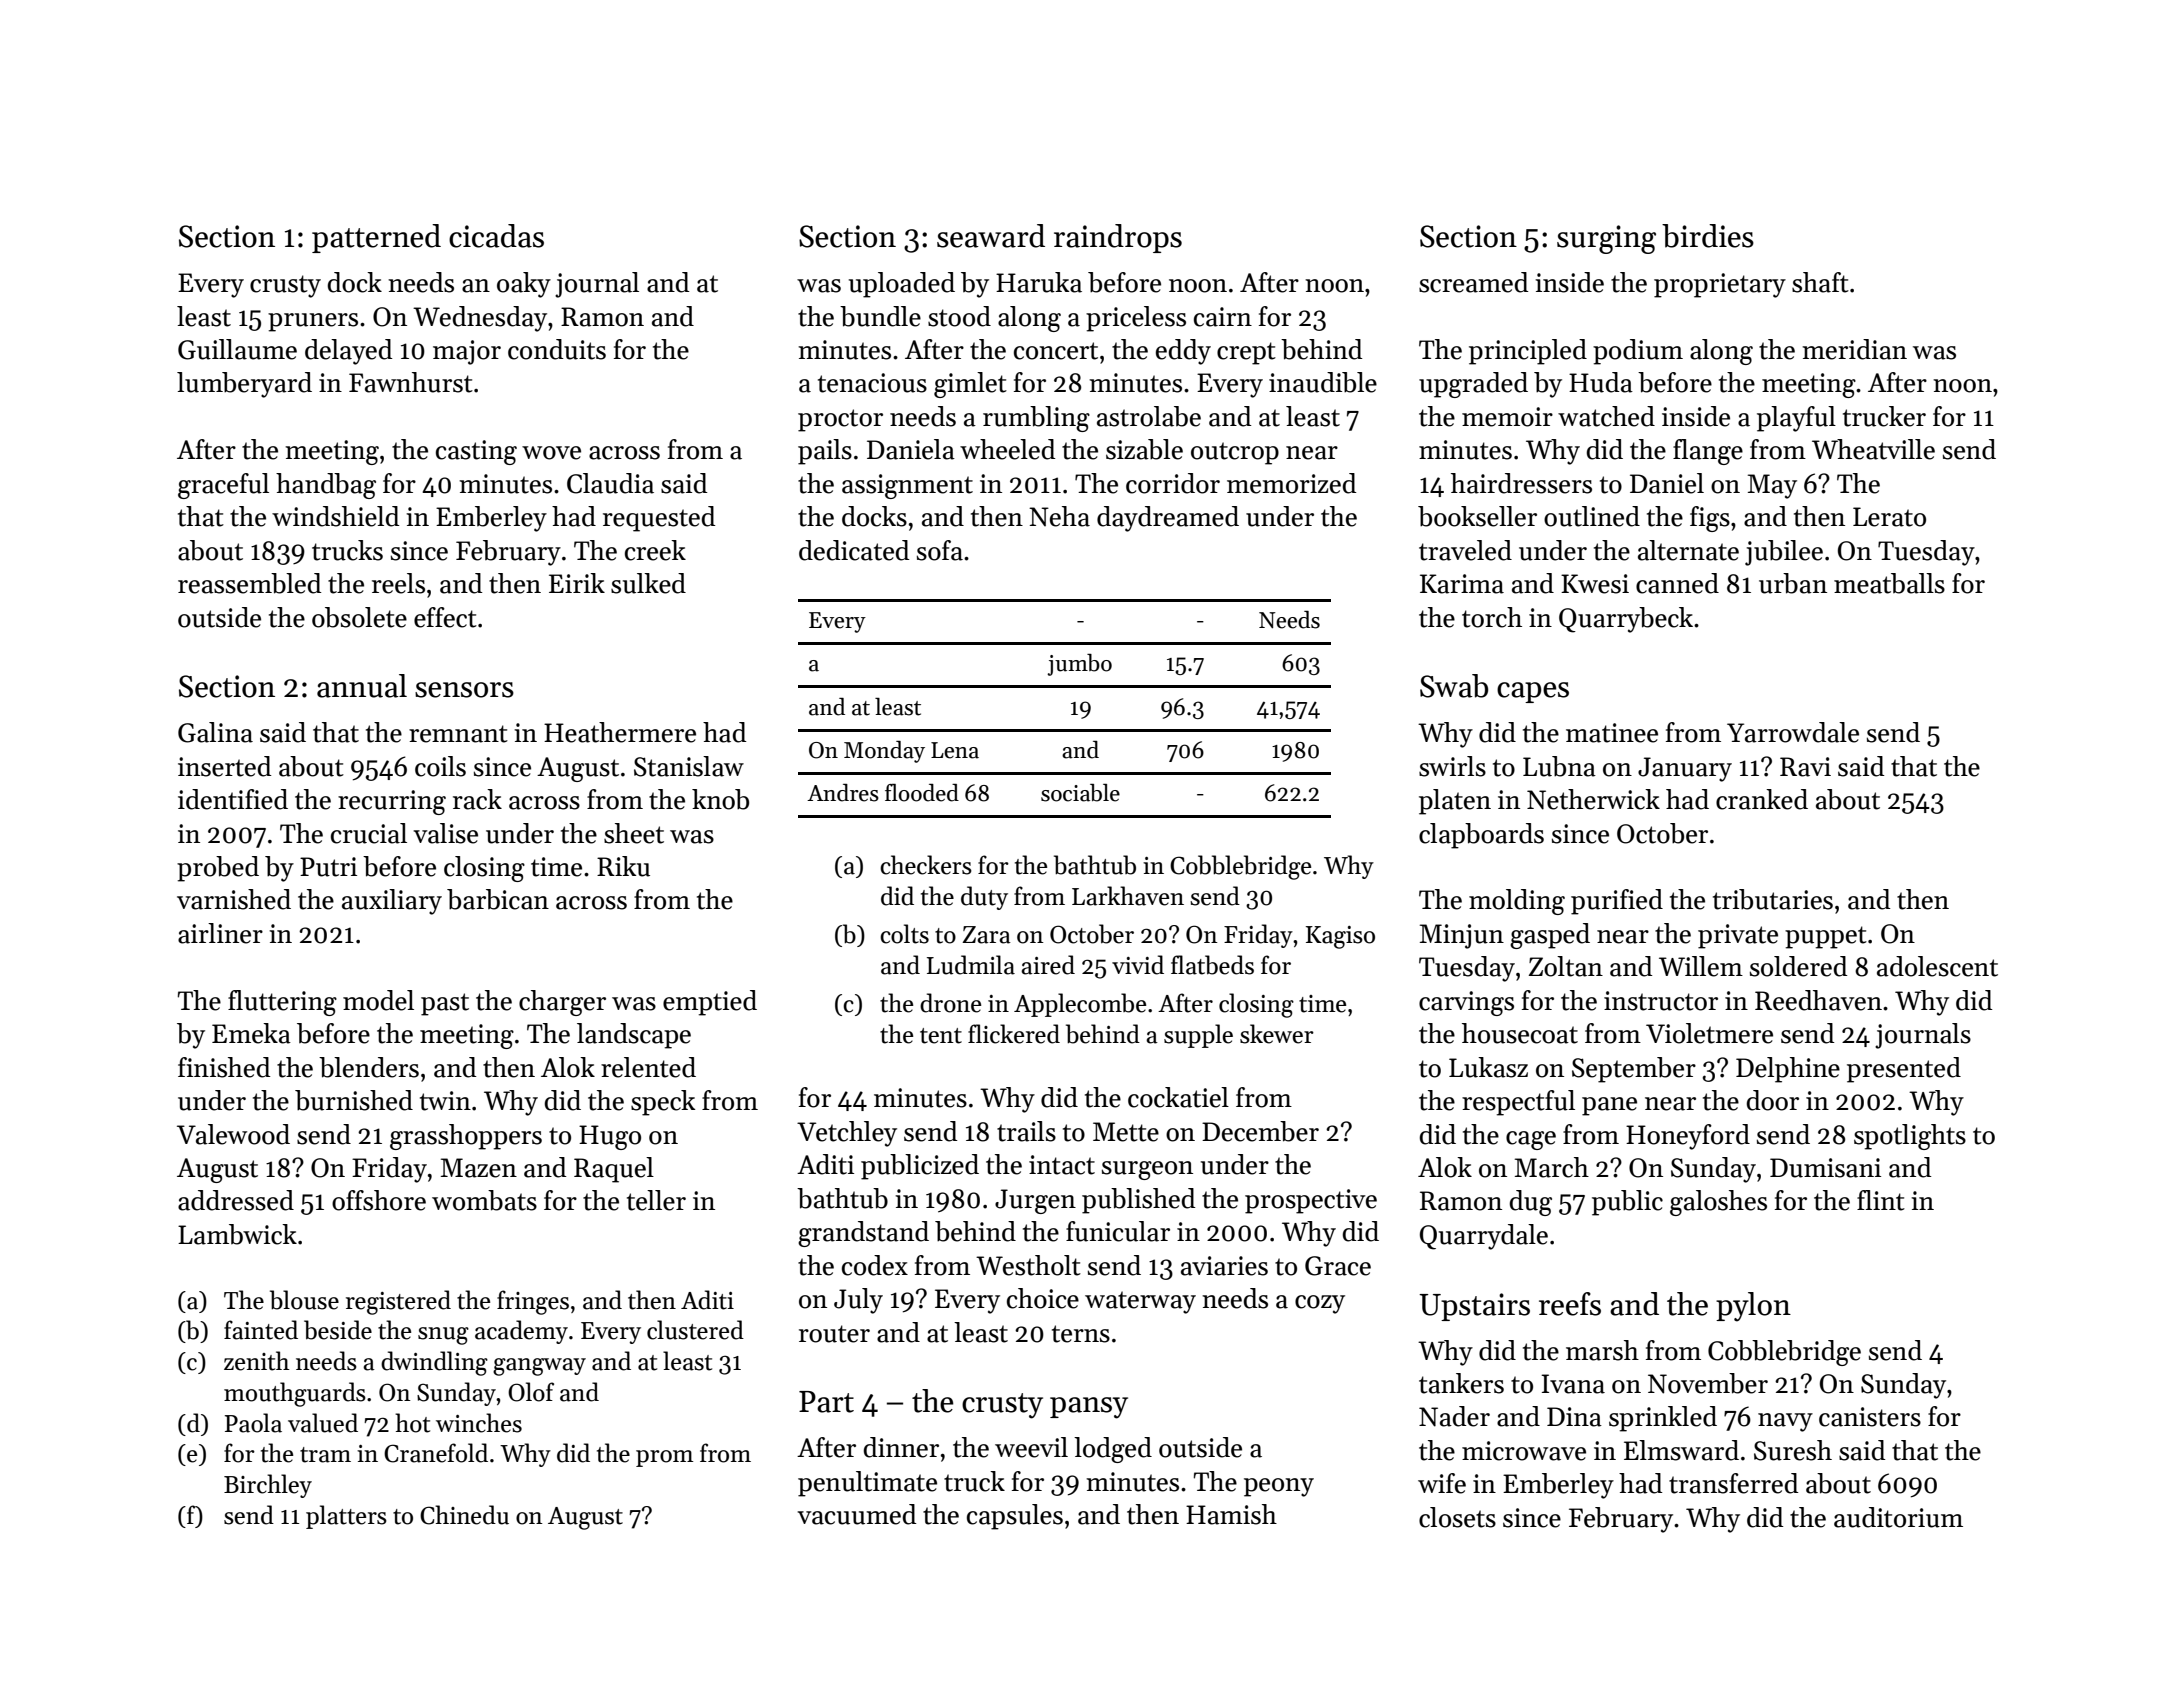 This screenshot has height=1683, width=2178. I want to click on burnished, so click(354, 1100).
